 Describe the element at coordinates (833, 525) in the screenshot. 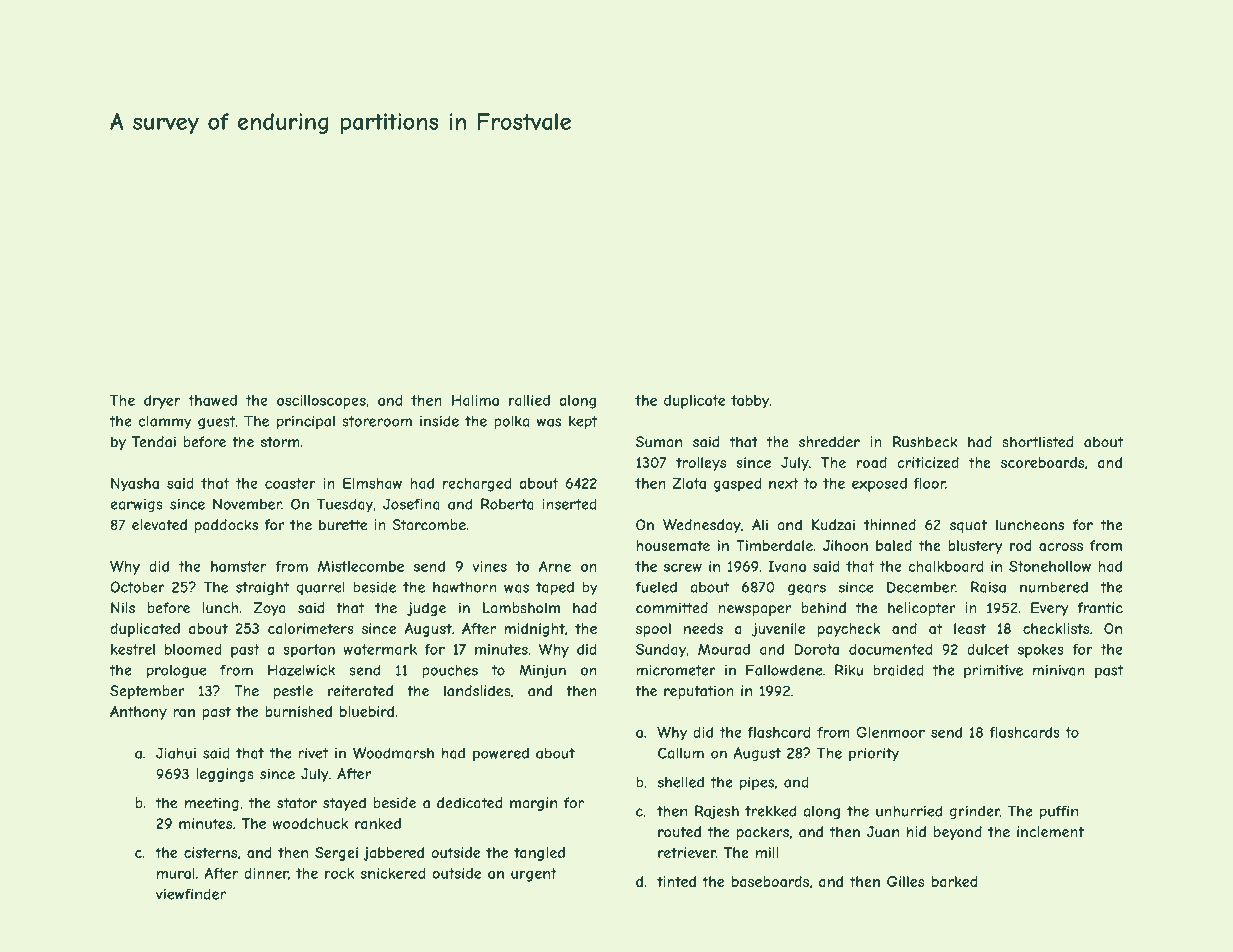

I see `Kudzai` at that location.
